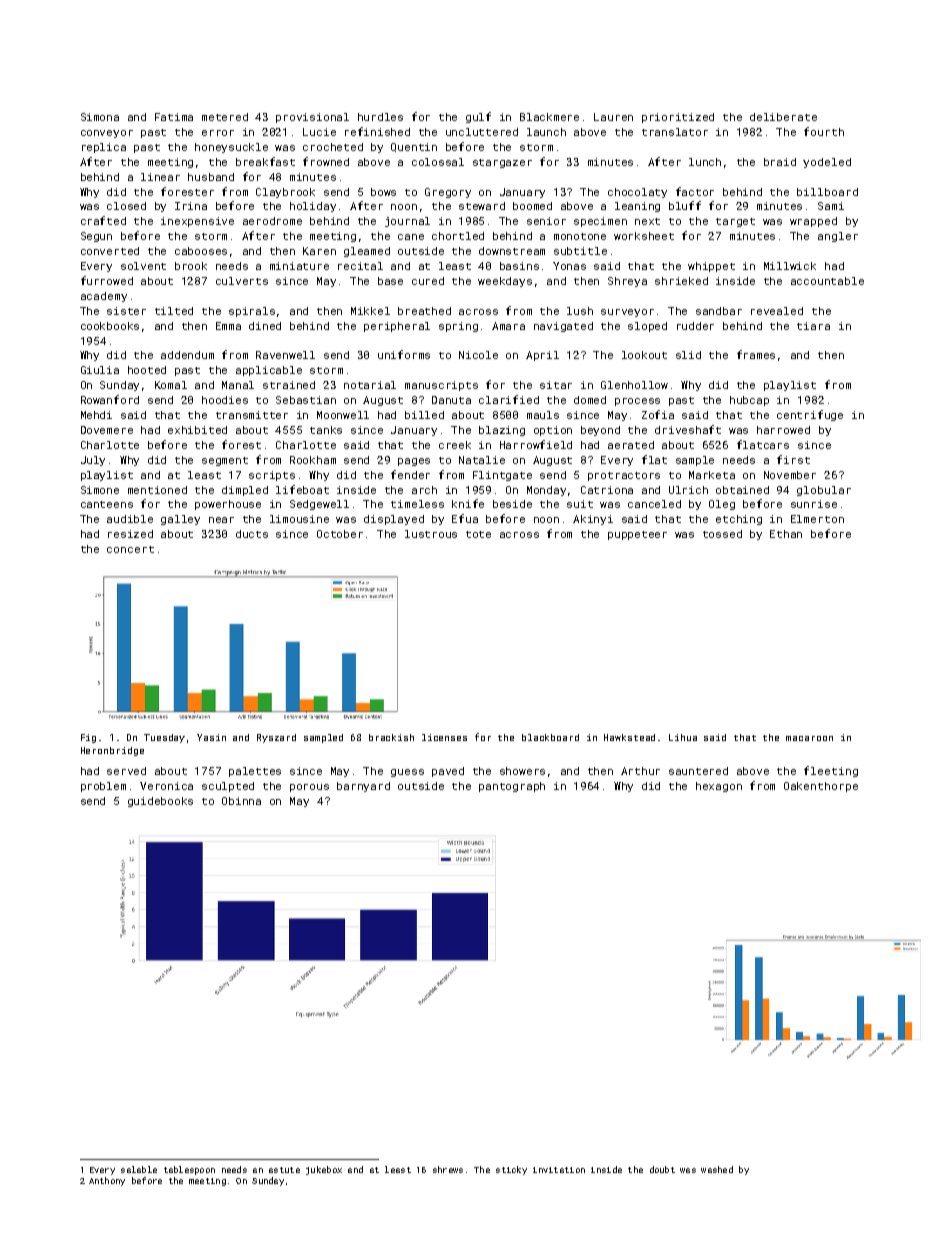  What do you see at coordinates (276, 738) in the screenshot?
I see `Ryszard` at bounding box center [276, 738].
